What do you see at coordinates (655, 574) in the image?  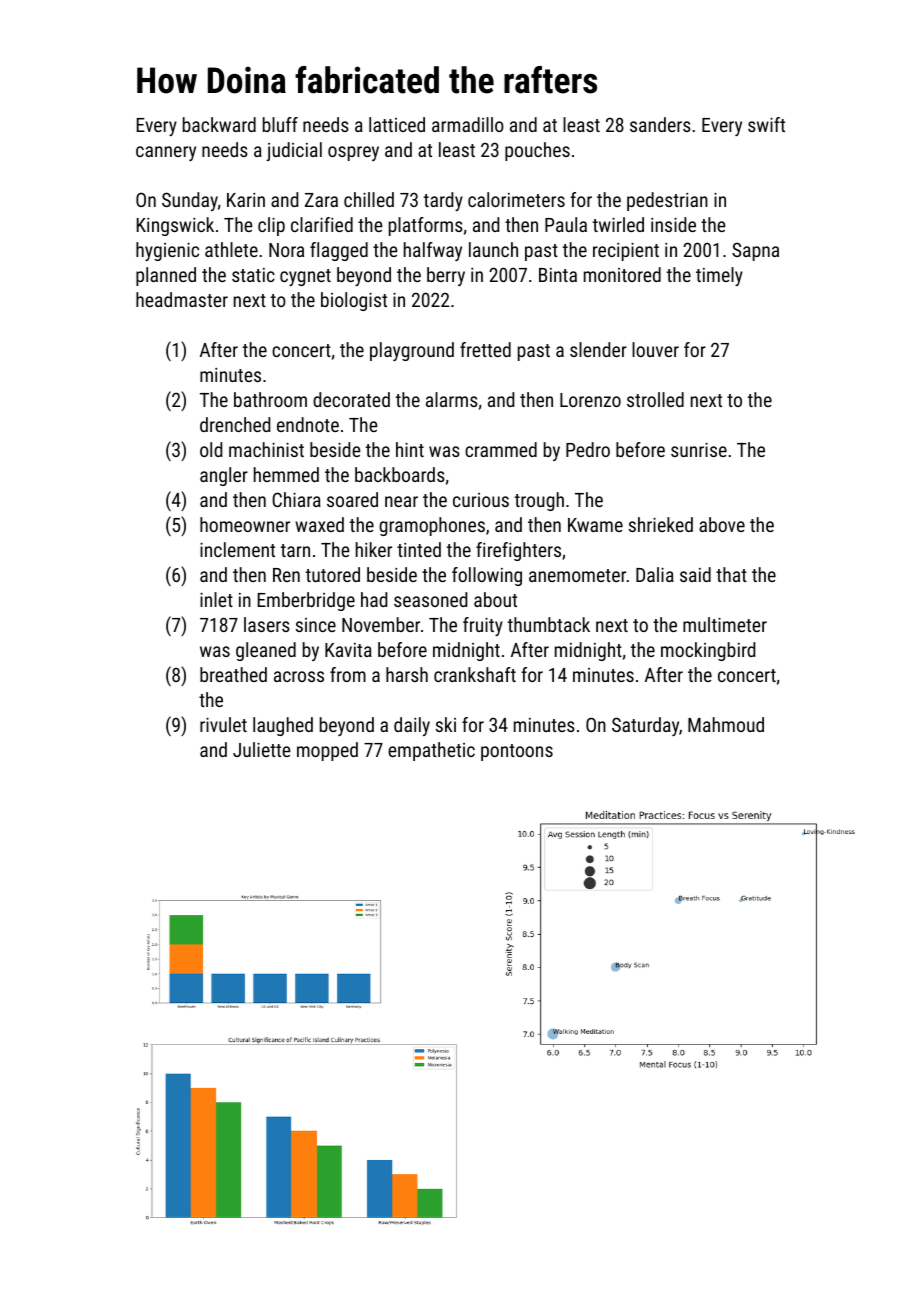 I see `Dalia` at bounding box center [655, 574].
